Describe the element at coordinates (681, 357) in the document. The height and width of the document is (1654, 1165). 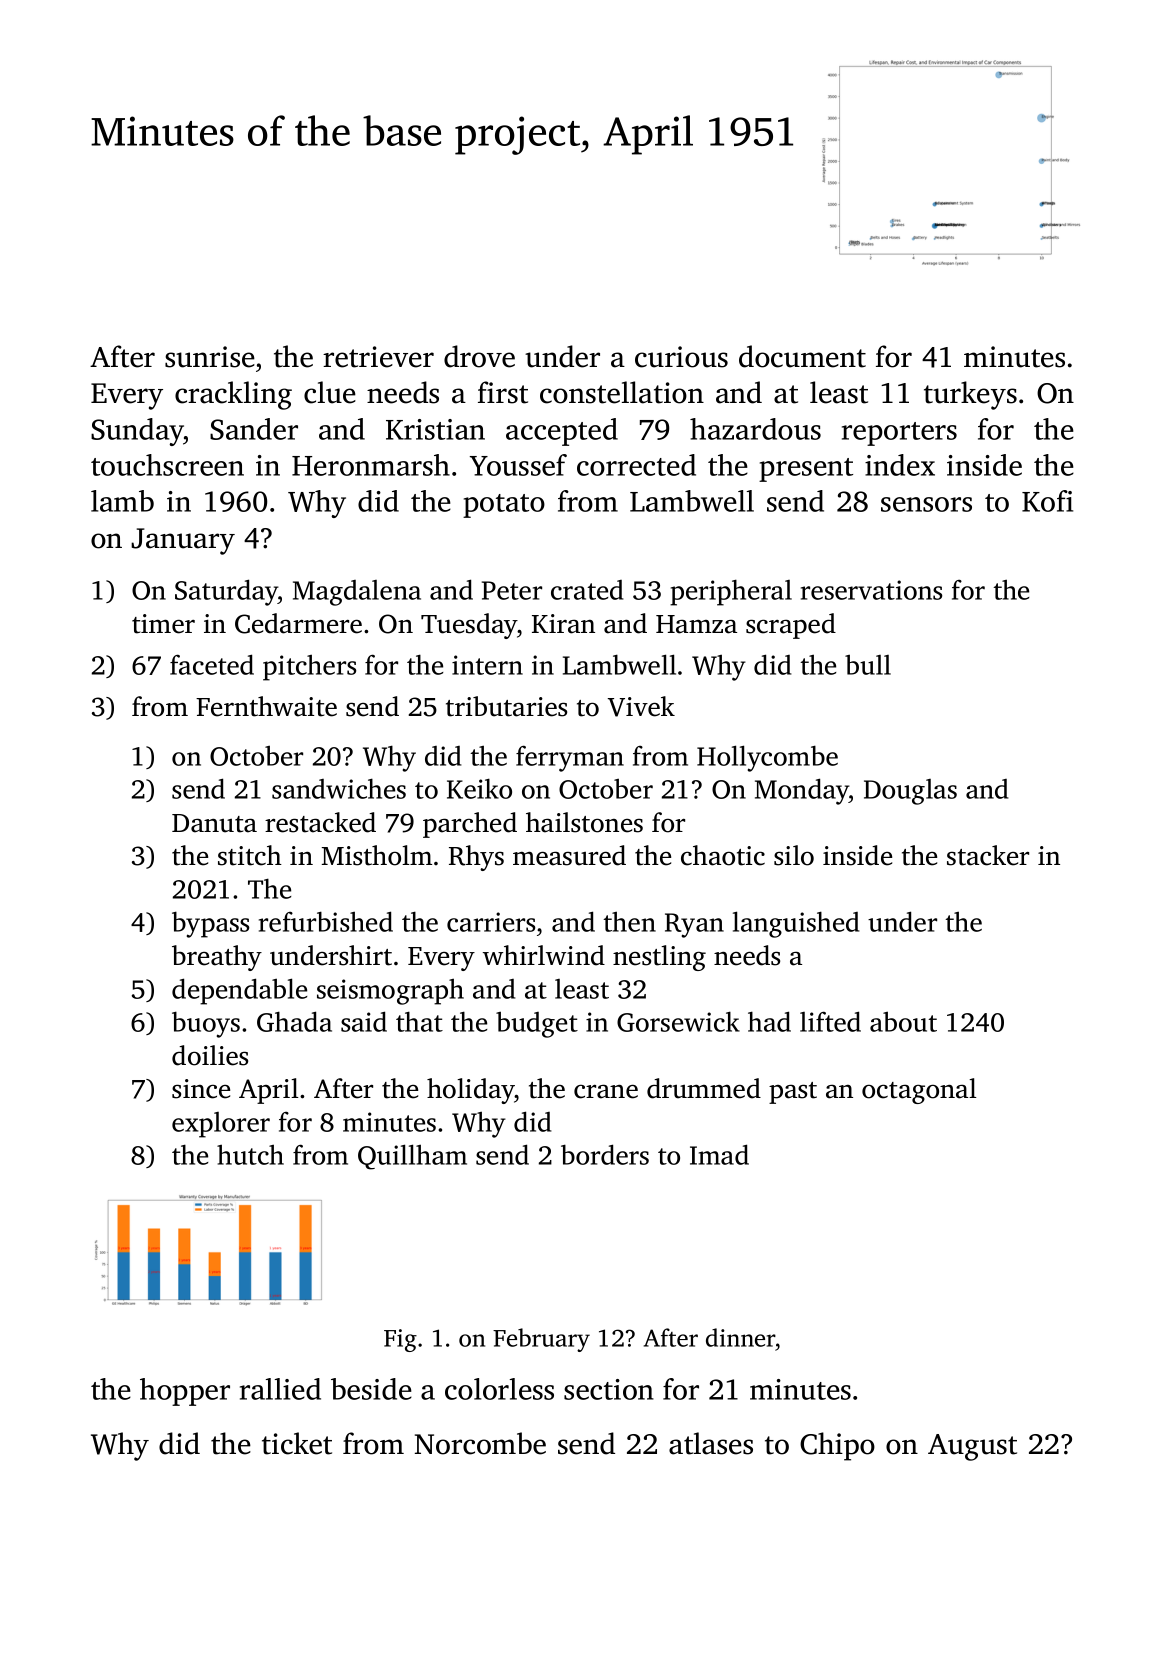
I see `curious` at that location.
